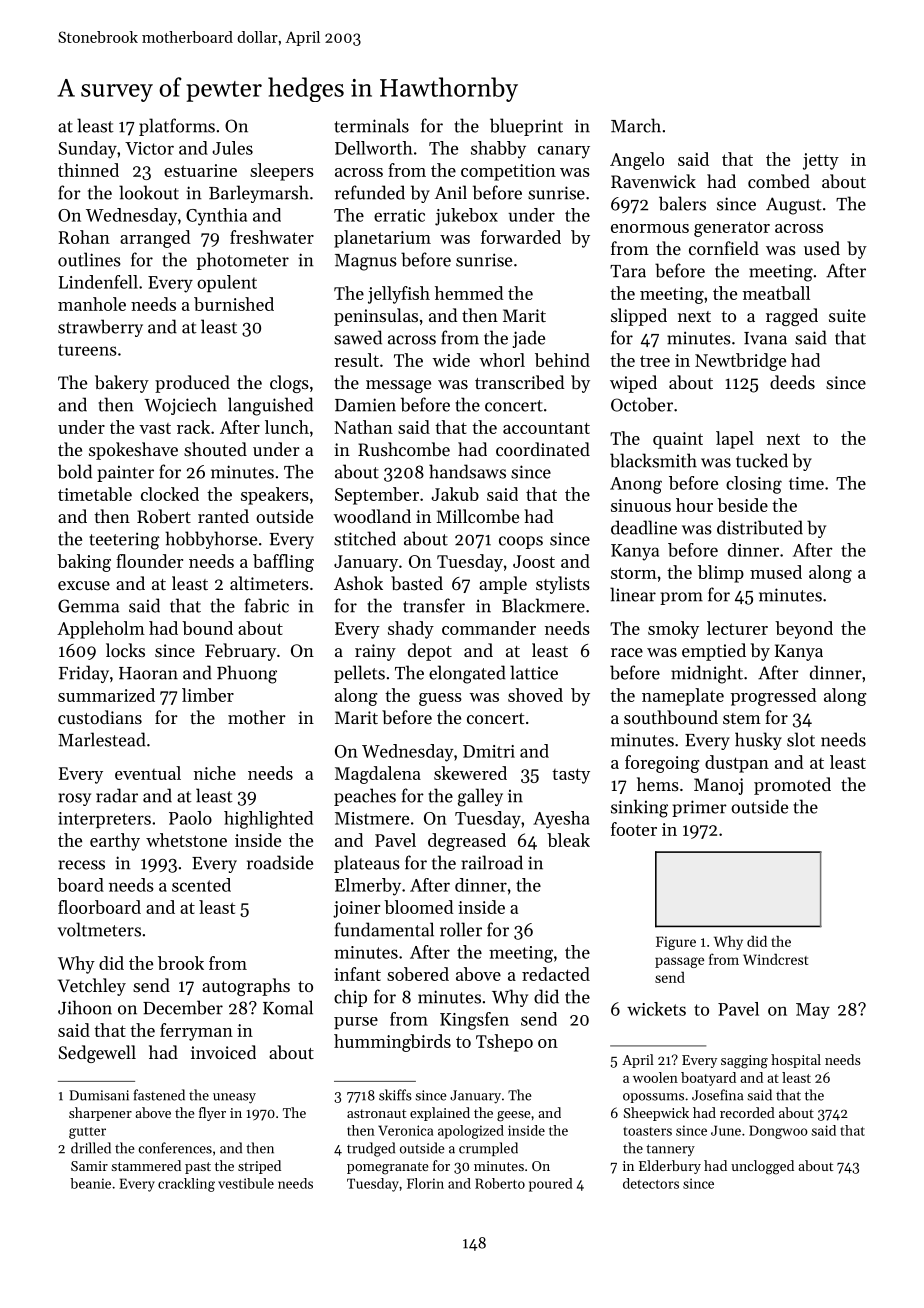  What do you see at coordinates (425, 1183) in the screenshot?
I see `Florin` at bounding box center [425, 1183].
